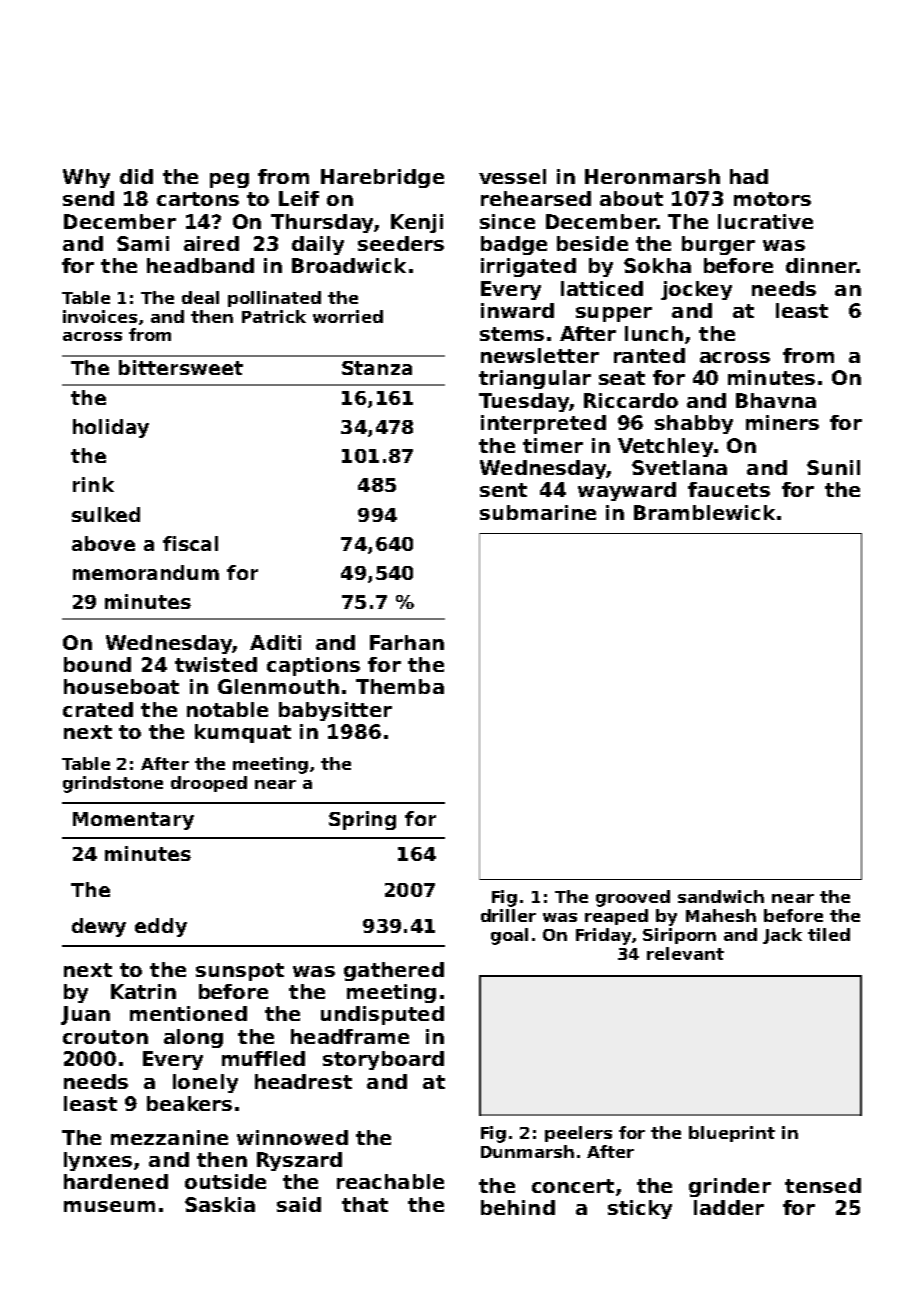 This screenshot has height=1311, width=924. Describe the element at coordinates (348, 316) in the screenshot. I see `worried` at that location.
